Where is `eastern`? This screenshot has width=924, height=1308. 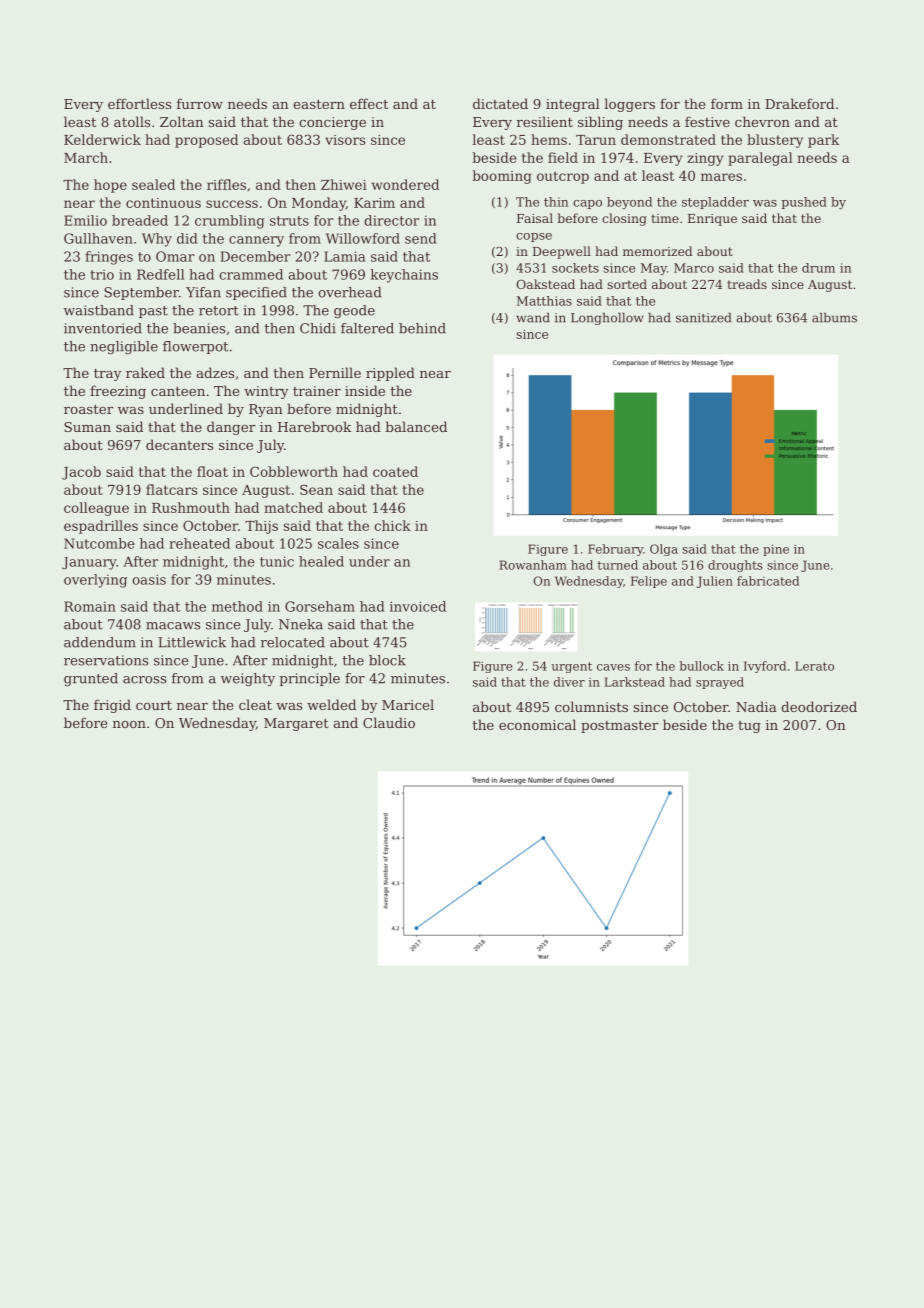
eastern is located at coordinates (319, 104).
